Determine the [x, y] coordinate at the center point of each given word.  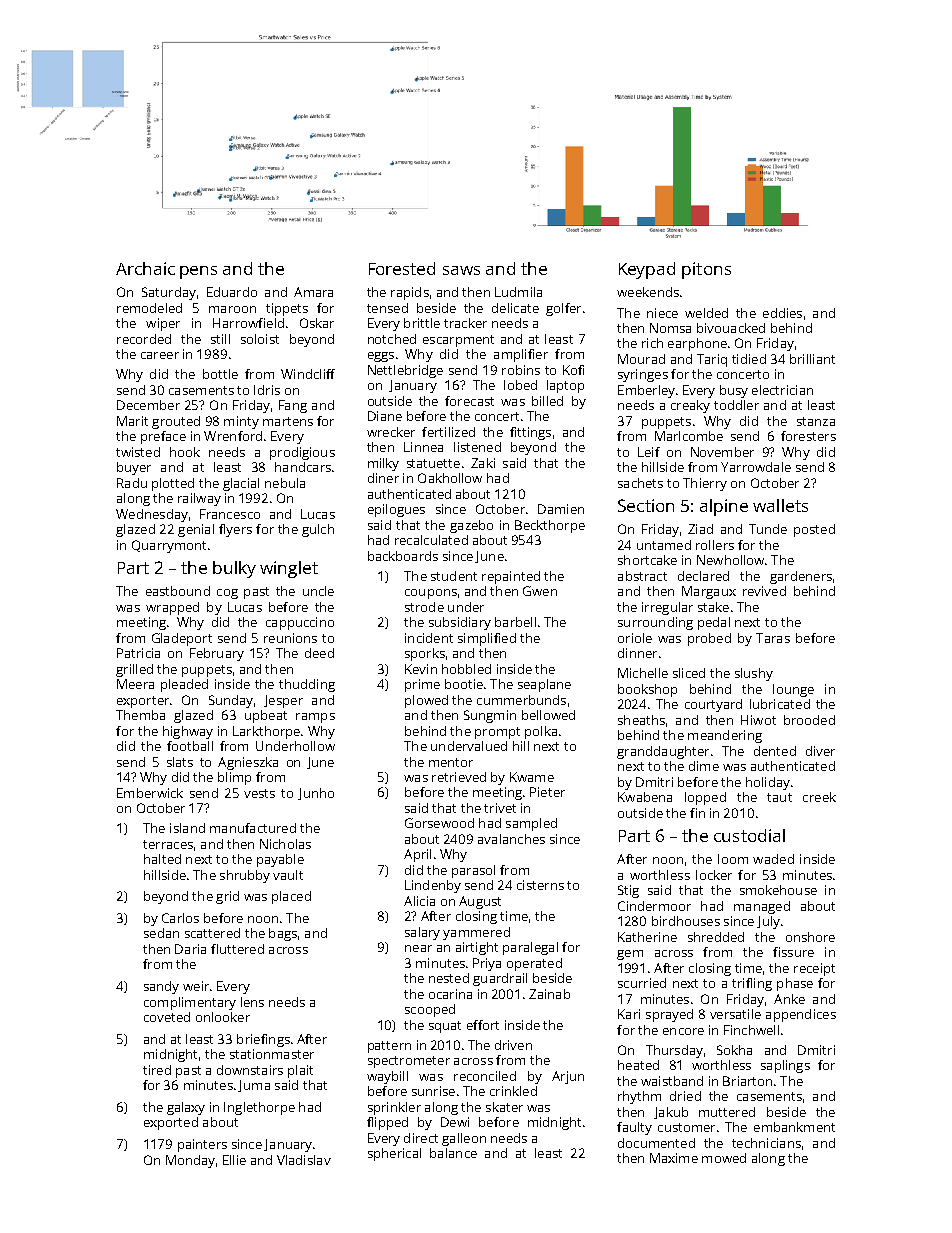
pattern [389, 1047]
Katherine [647, 937]
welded [706, 313]
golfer [563, 309]
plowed [426, 701]
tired [157, 1070]
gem [630, 955]
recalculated [431, 540]
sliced [689, 673]
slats [180, 762]
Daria [190, 949]
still [220, 339]
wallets [780, 505]
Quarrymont [169, 546]
